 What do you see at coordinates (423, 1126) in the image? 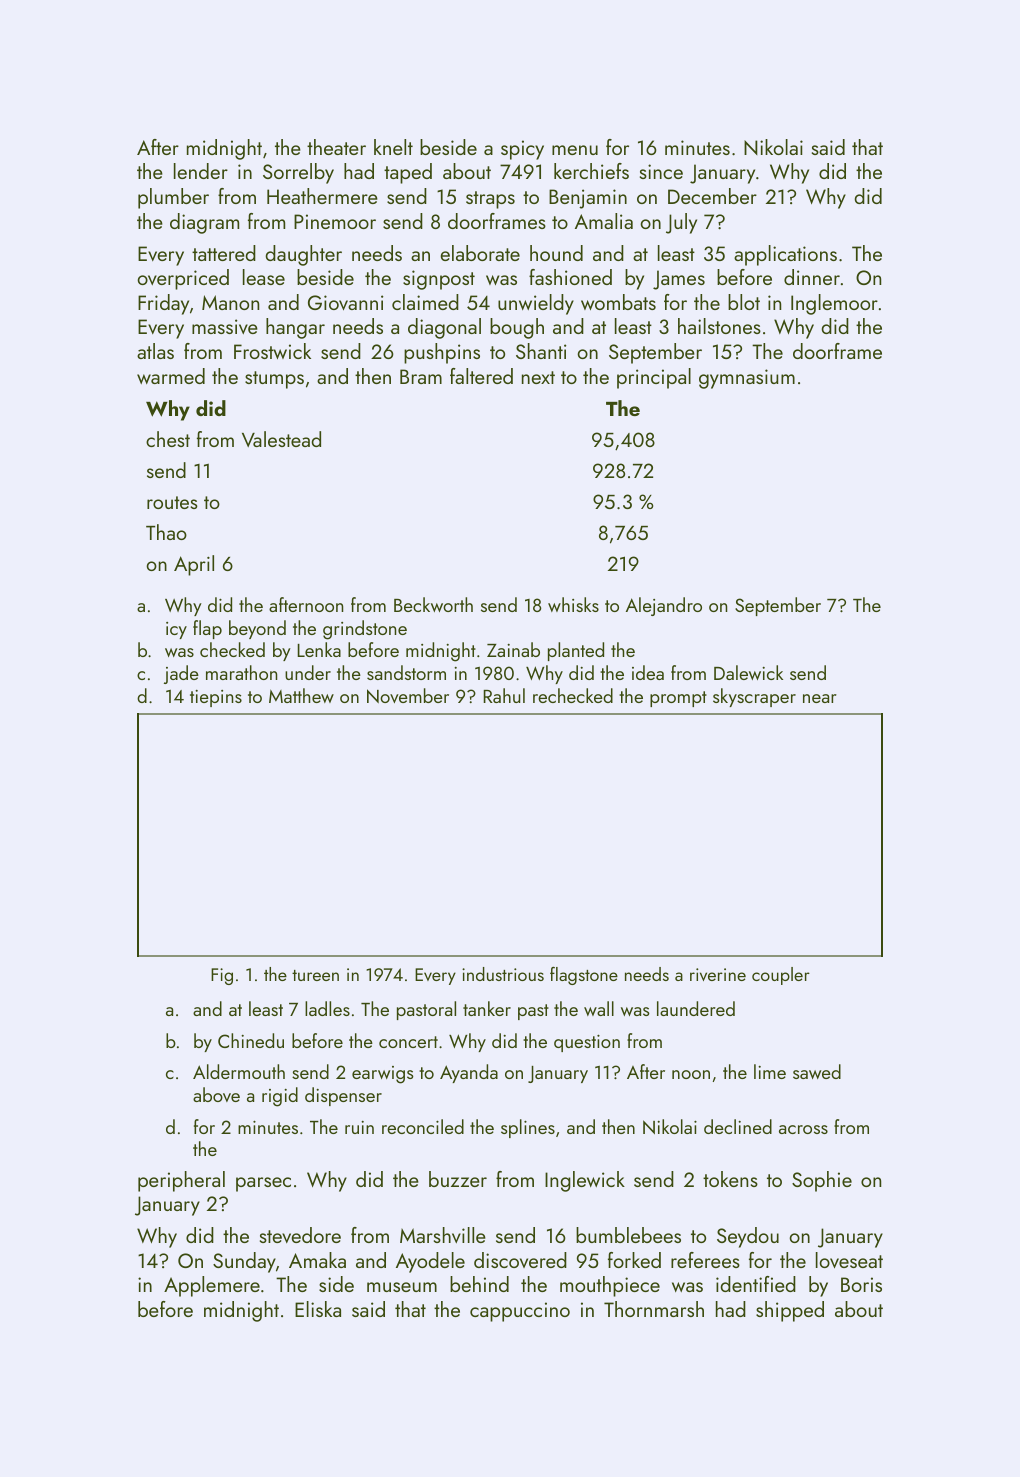
I see `reconciled` at bounding box center [423, 1126].
